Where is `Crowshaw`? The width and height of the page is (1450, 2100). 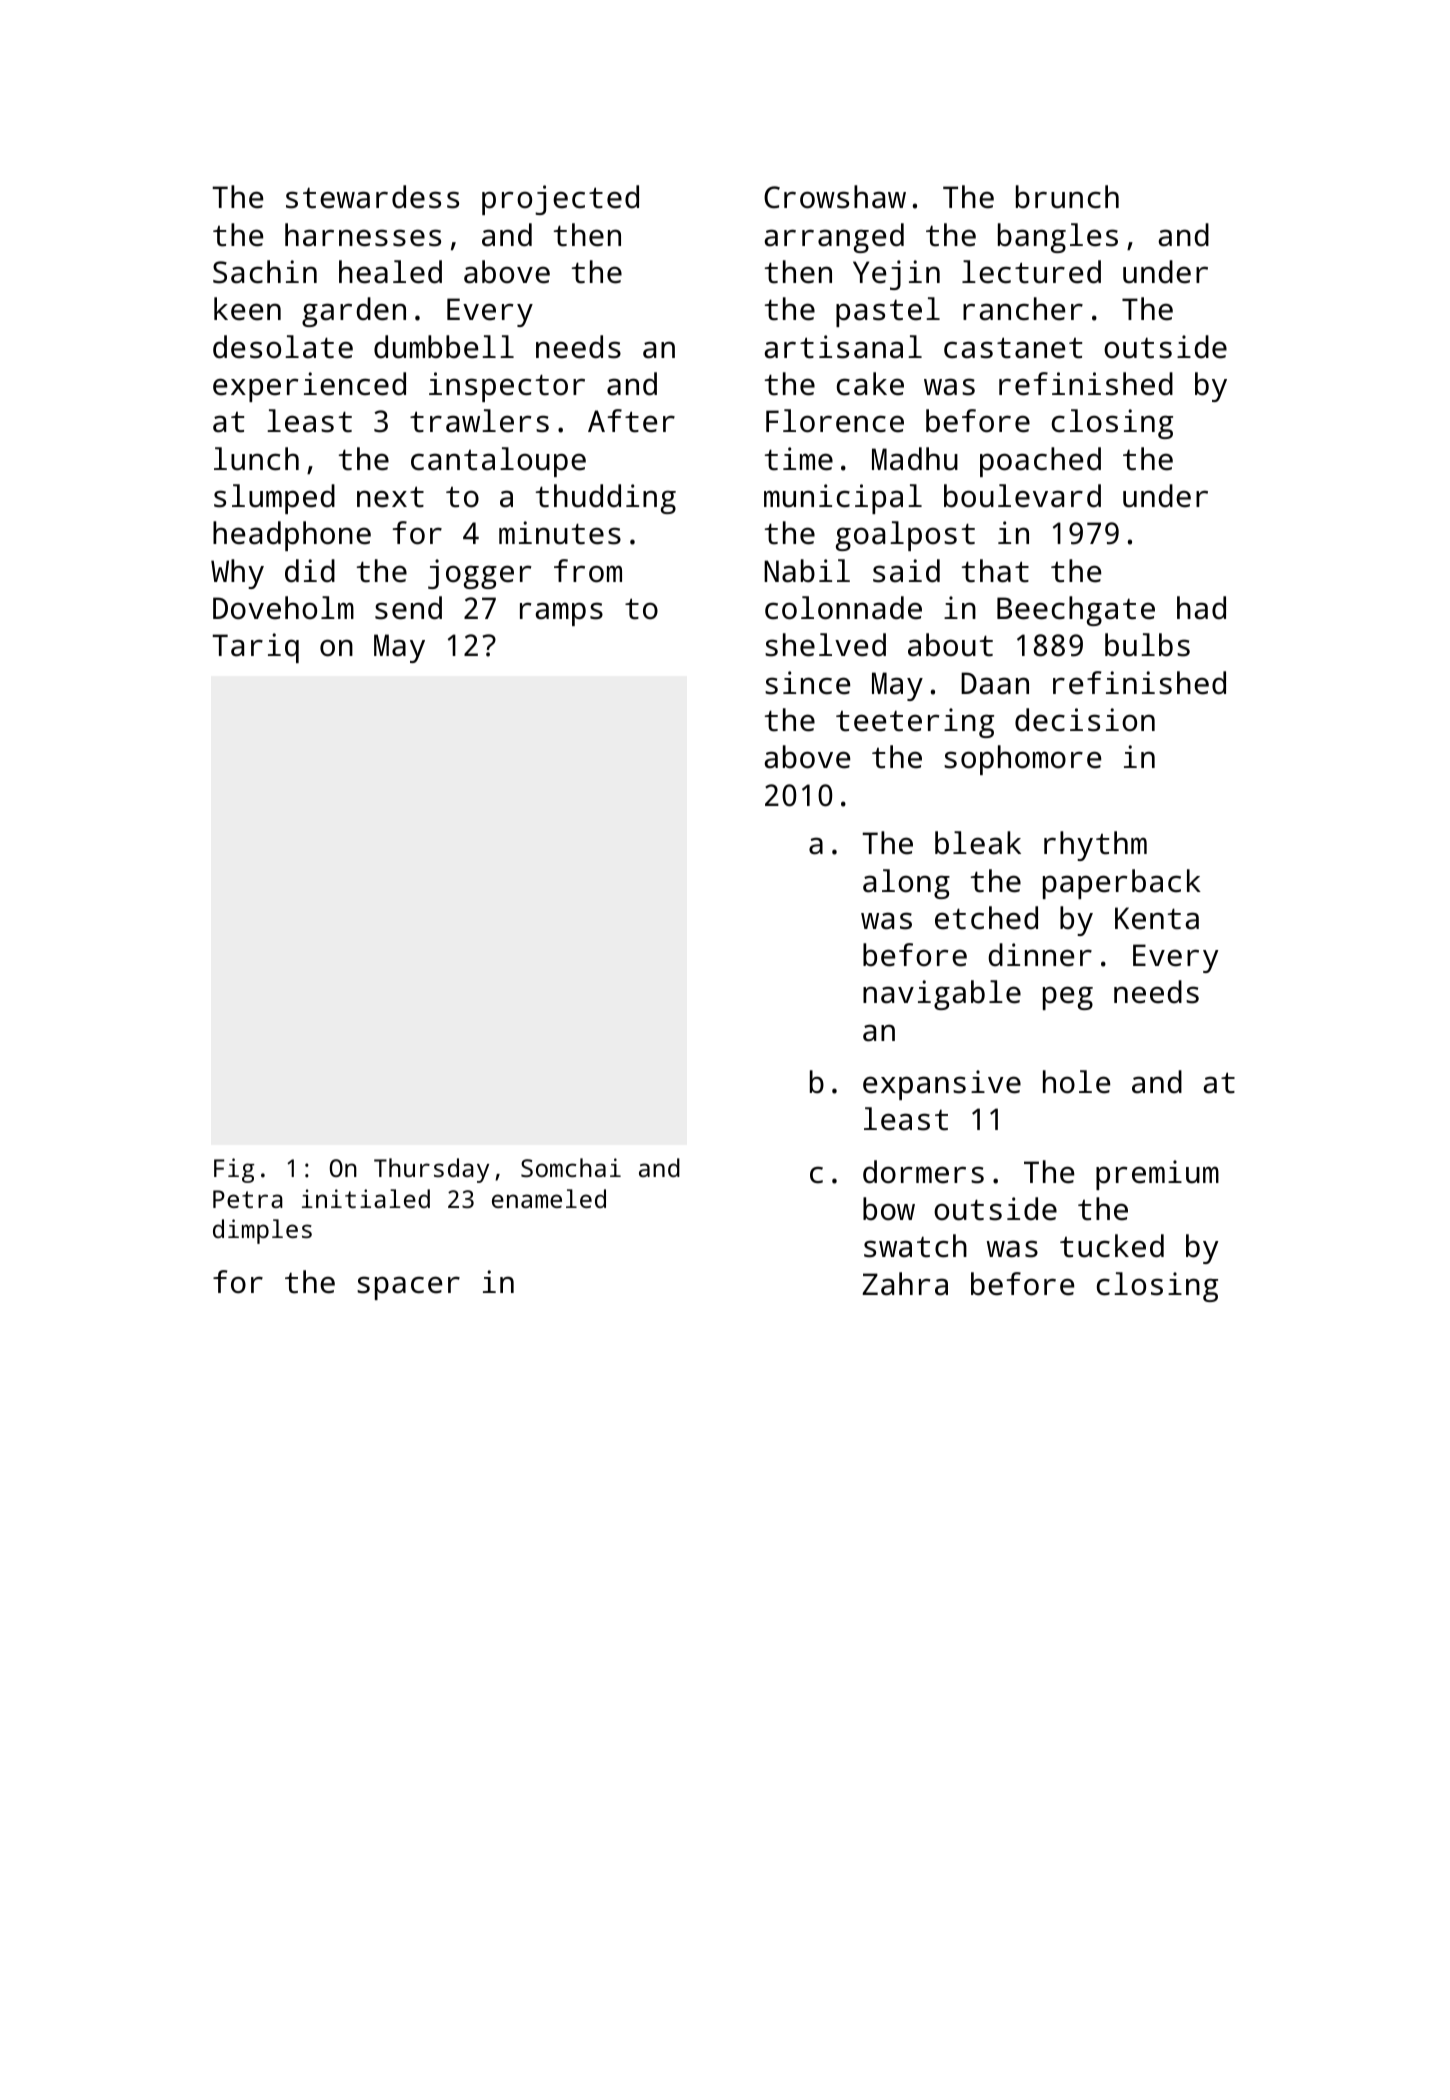 Crowshaw is located at coordinates (835, 197).
